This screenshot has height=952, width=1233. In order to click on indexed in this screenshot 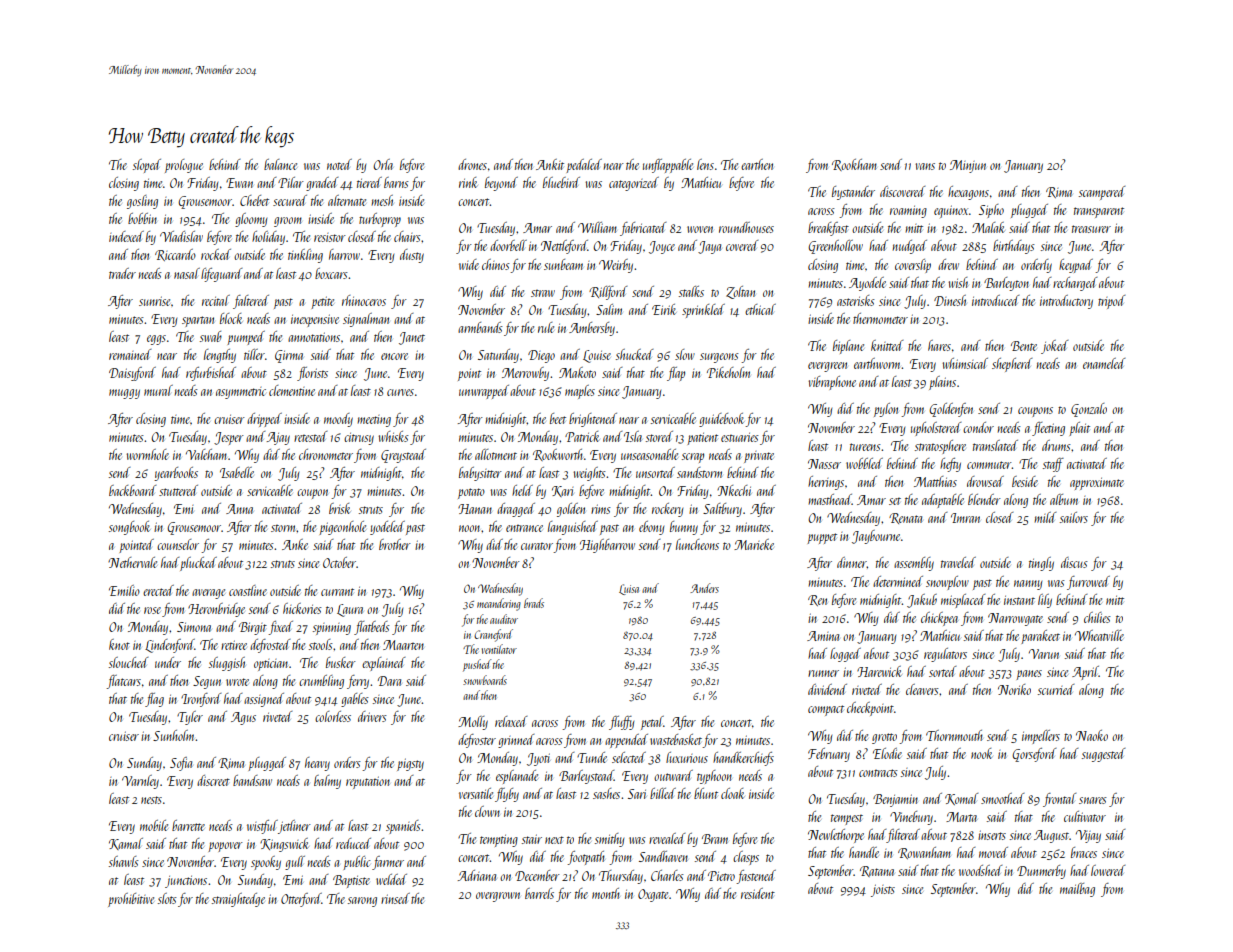, I will do `click(126, 236)`.
